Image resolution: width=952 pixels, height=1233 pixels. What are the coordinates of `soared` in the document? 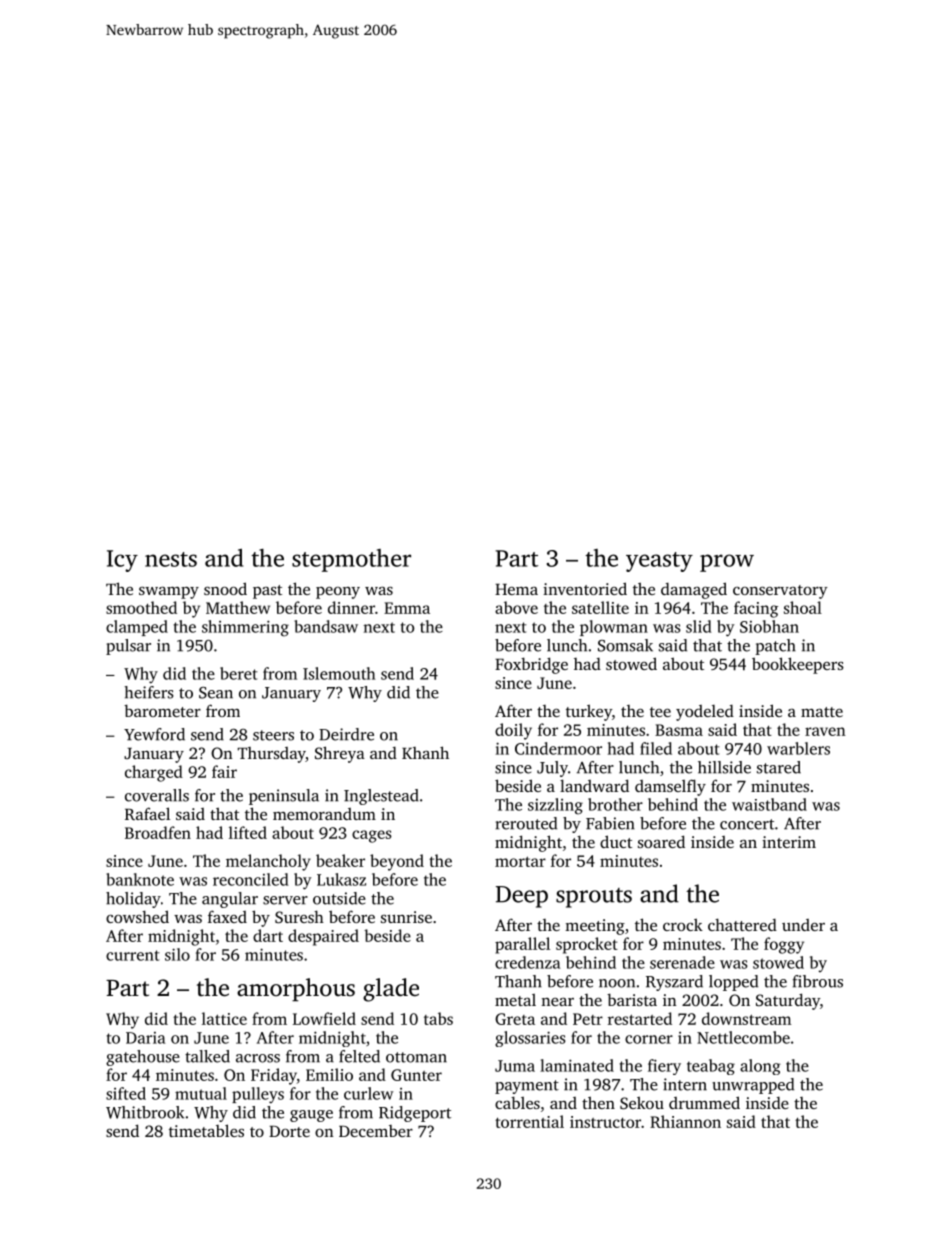 It's located at (661, 841).
